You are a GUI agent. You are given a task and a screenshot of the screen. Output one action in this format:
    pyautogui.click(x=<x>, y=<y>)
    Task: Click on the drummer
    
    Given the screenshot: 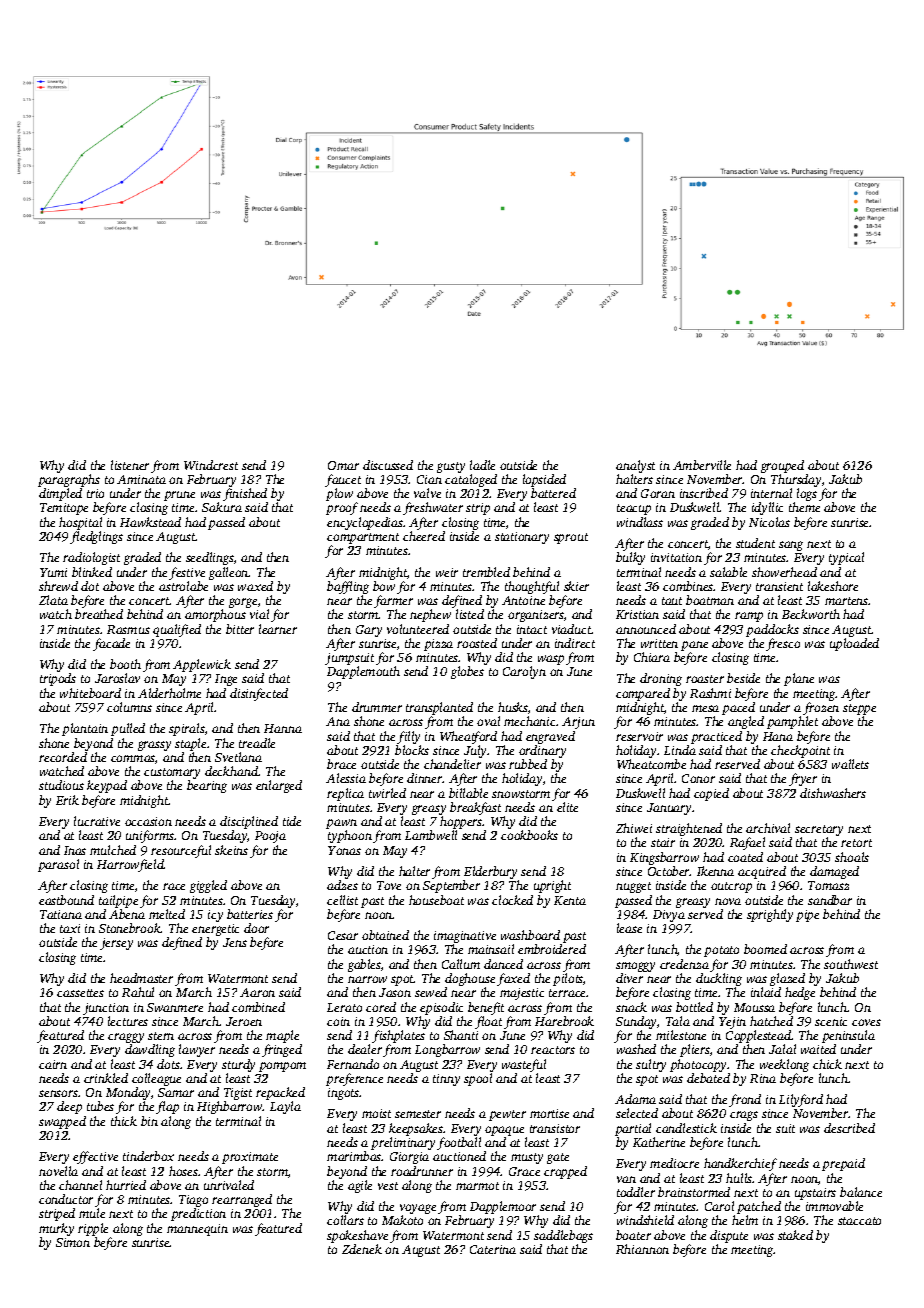 What is the action you would take?
    pyautogui.click(x=377, y=707)
